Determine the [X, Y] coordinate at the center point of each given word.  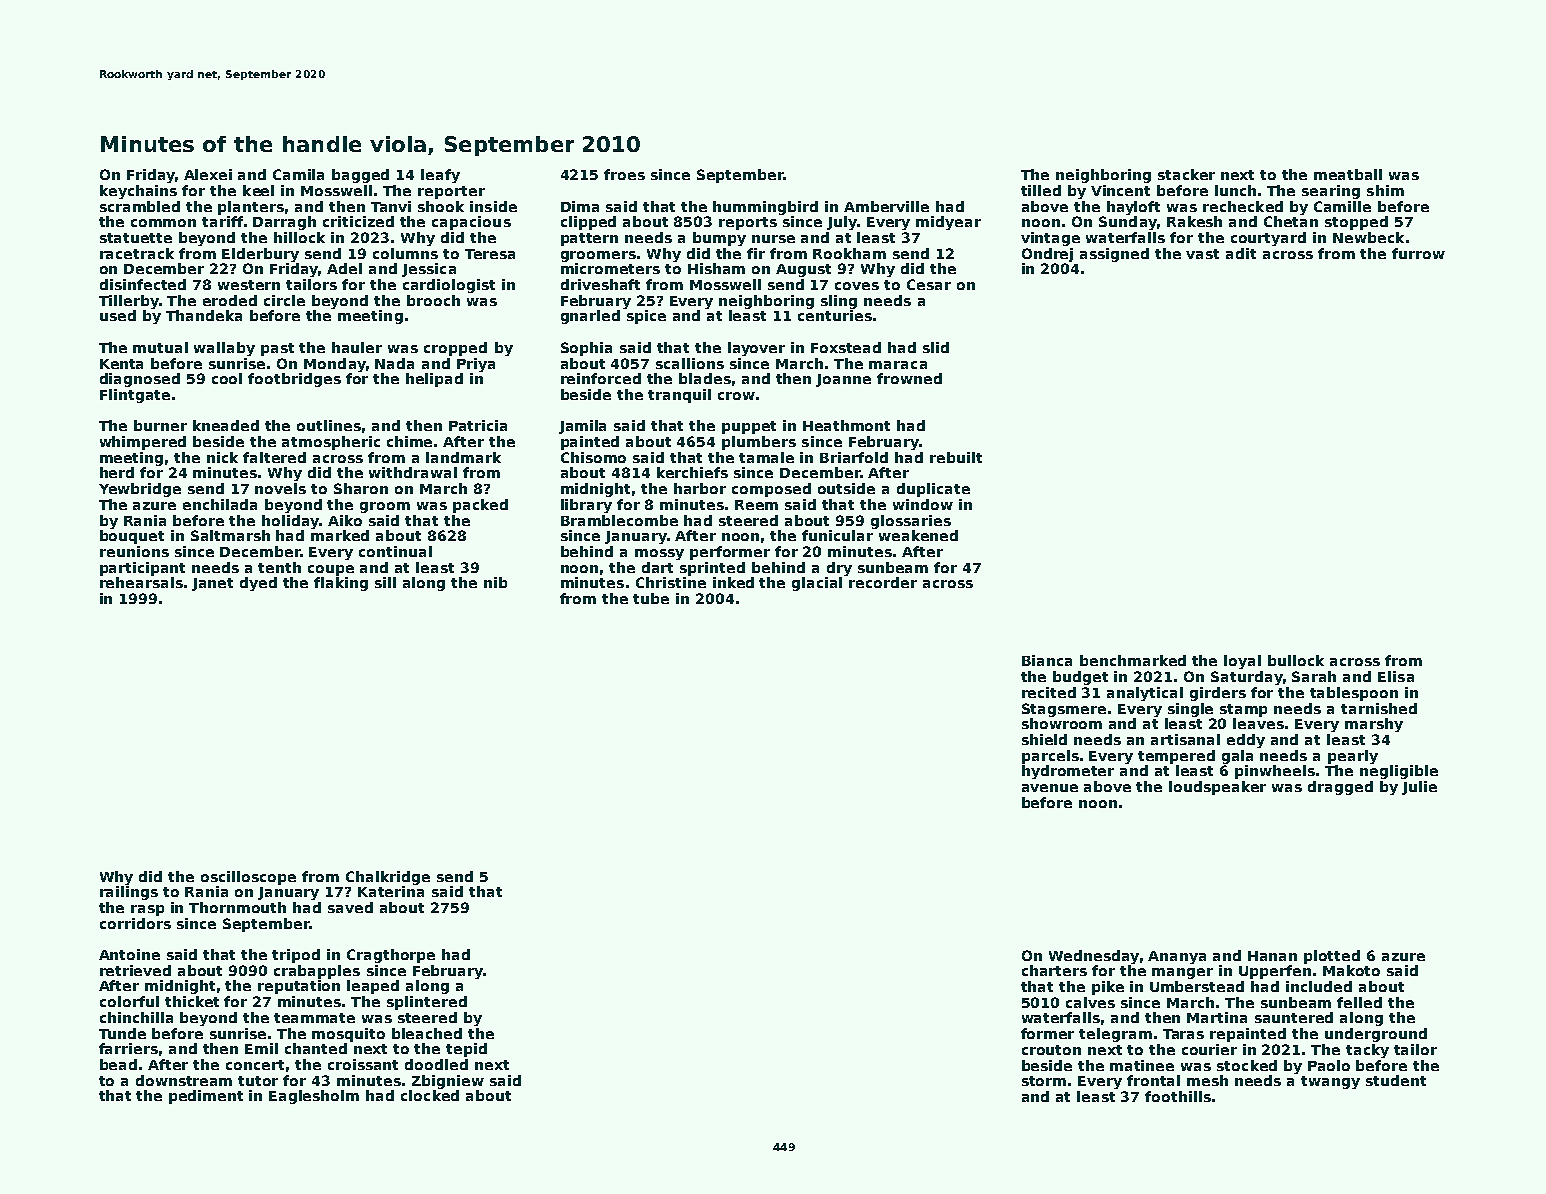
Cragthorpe [391, 956]
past [277, 349]
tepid [466, 1050]
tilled [1041, 190]
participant [142, 569]
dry [839, 569]
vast [1202, 254]
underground [1376, 1035]
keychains [138, 192]
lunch [1235, 190]
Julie [1419, 788]
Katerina [391, 891]
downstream [184, 1080]
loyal [1242, 662]
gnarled [590, 317]
